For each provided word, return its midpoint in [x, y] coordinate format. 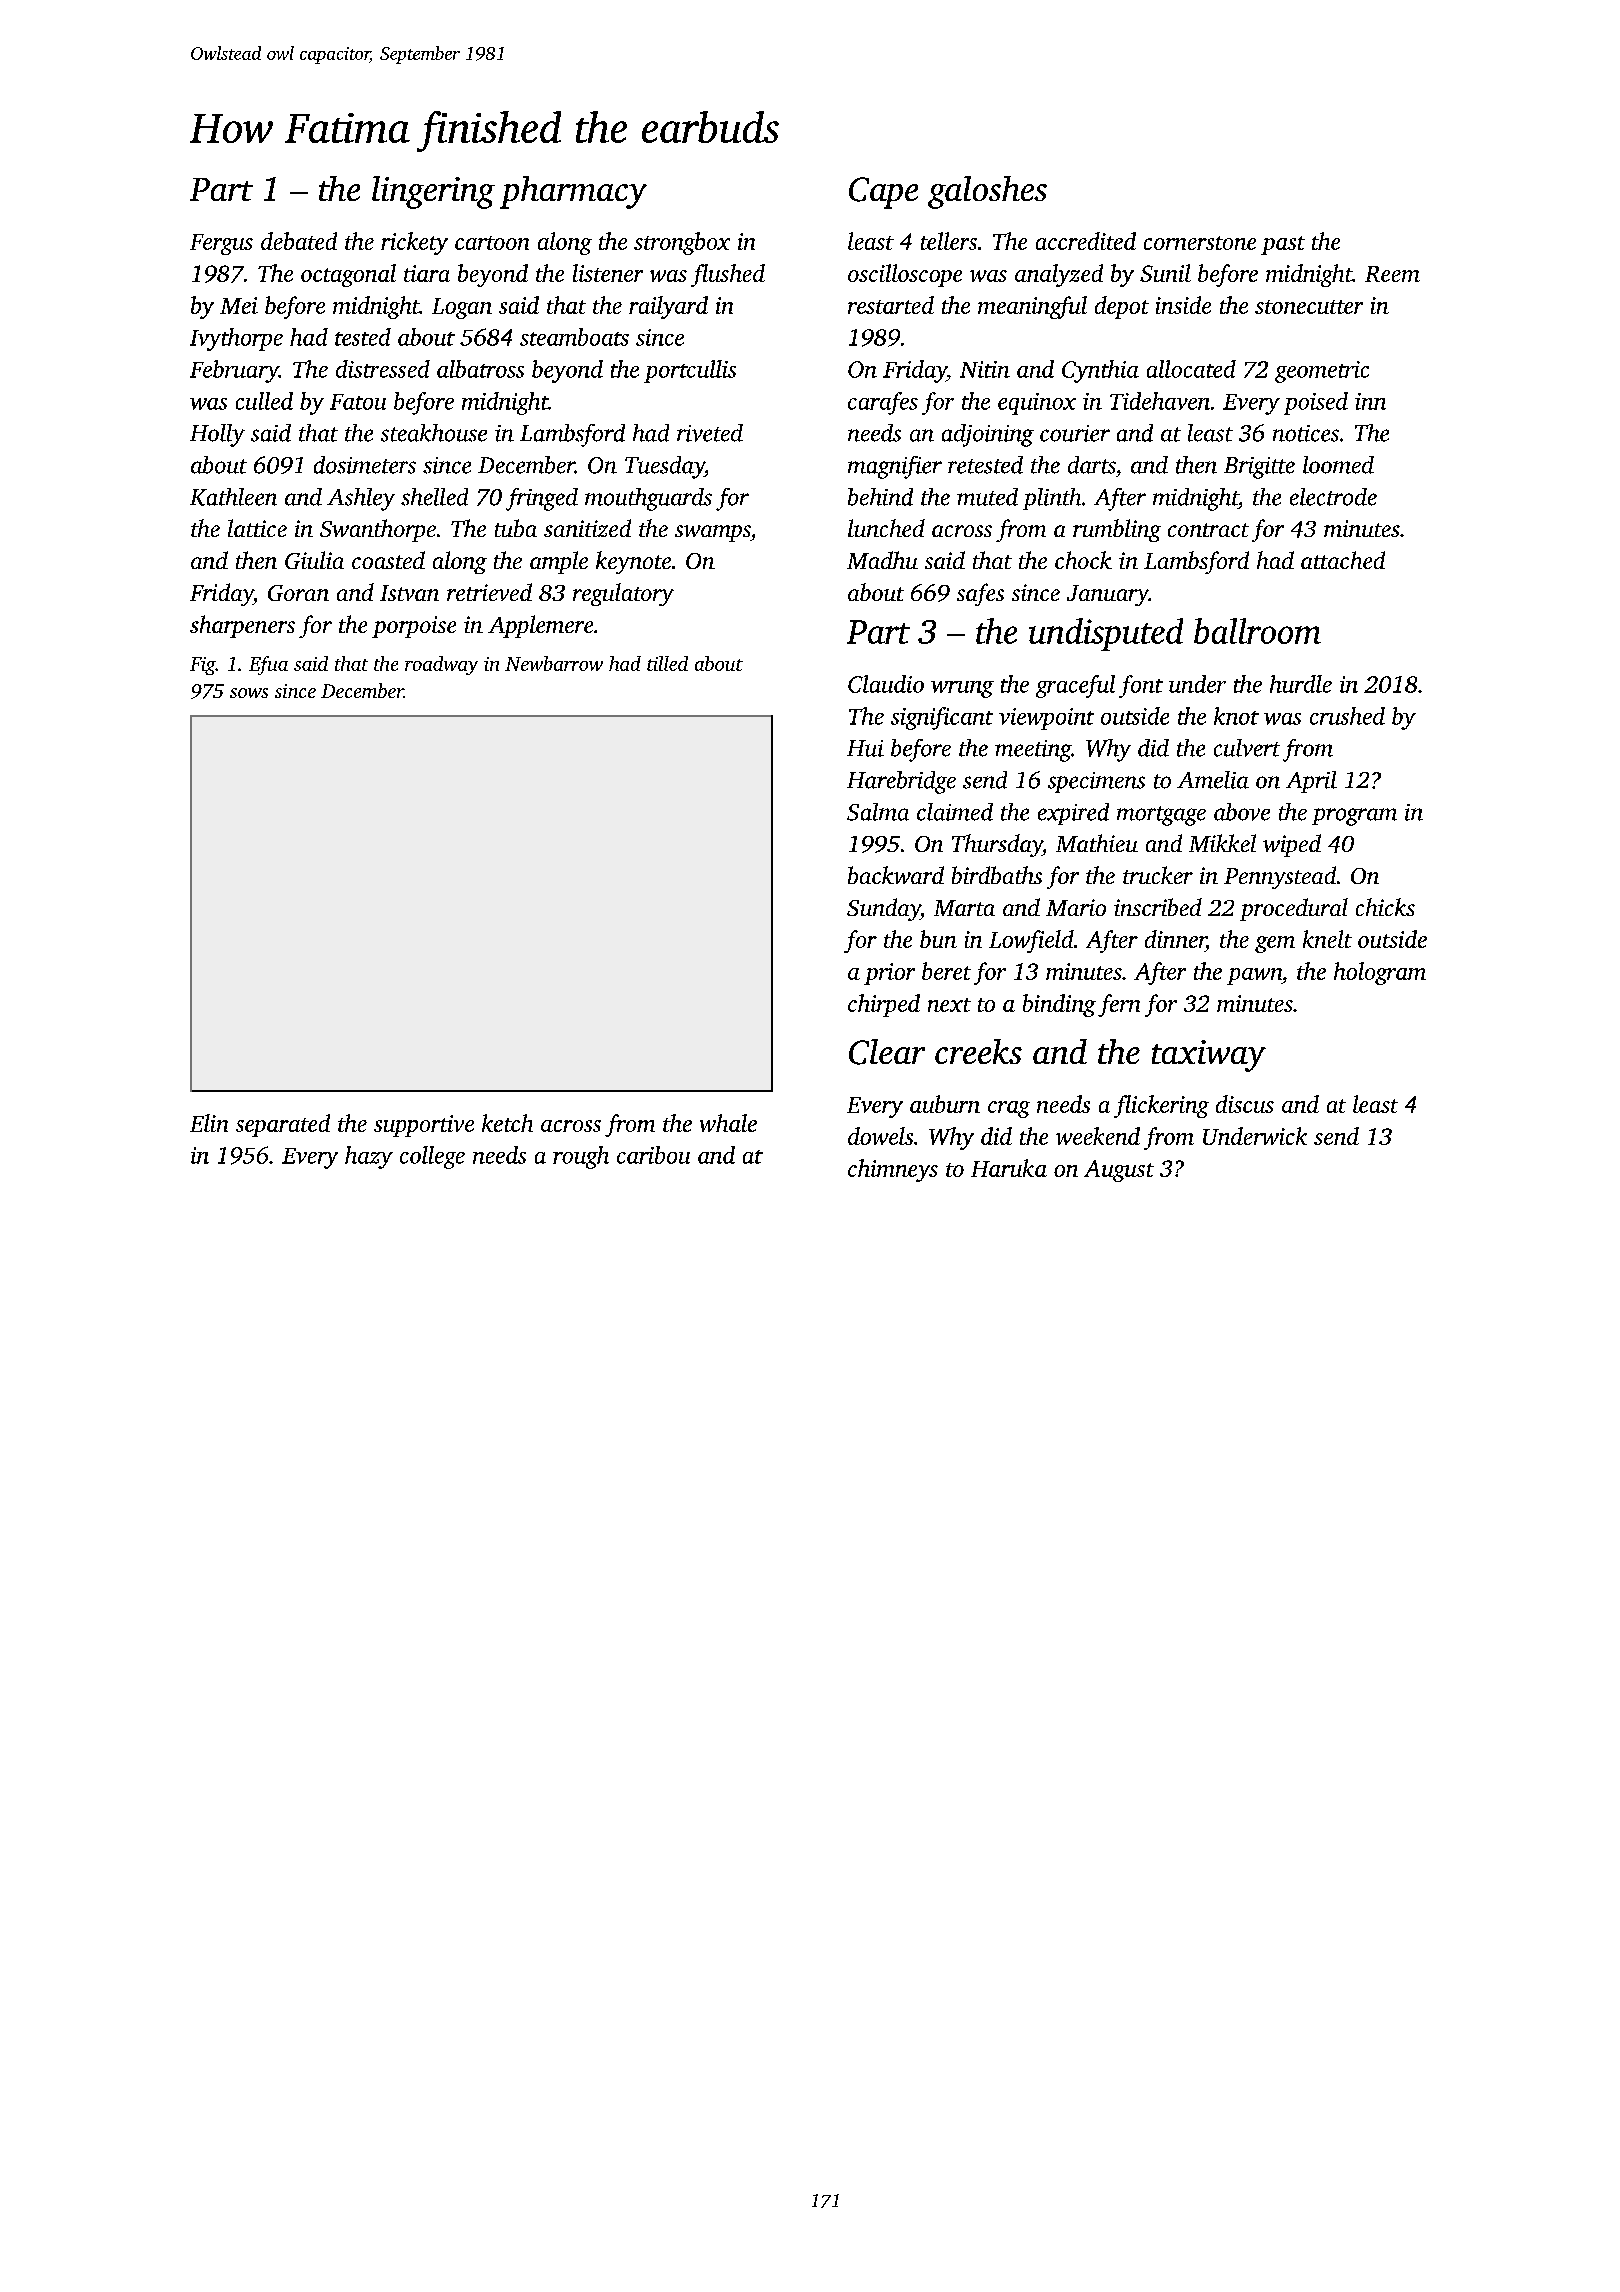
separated [283, 1125]
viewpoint [1046, 719]
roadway [441, 665]
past [1283, 245]
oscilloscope [905, 275]
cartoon [492, 243]
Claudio [886, 684]
